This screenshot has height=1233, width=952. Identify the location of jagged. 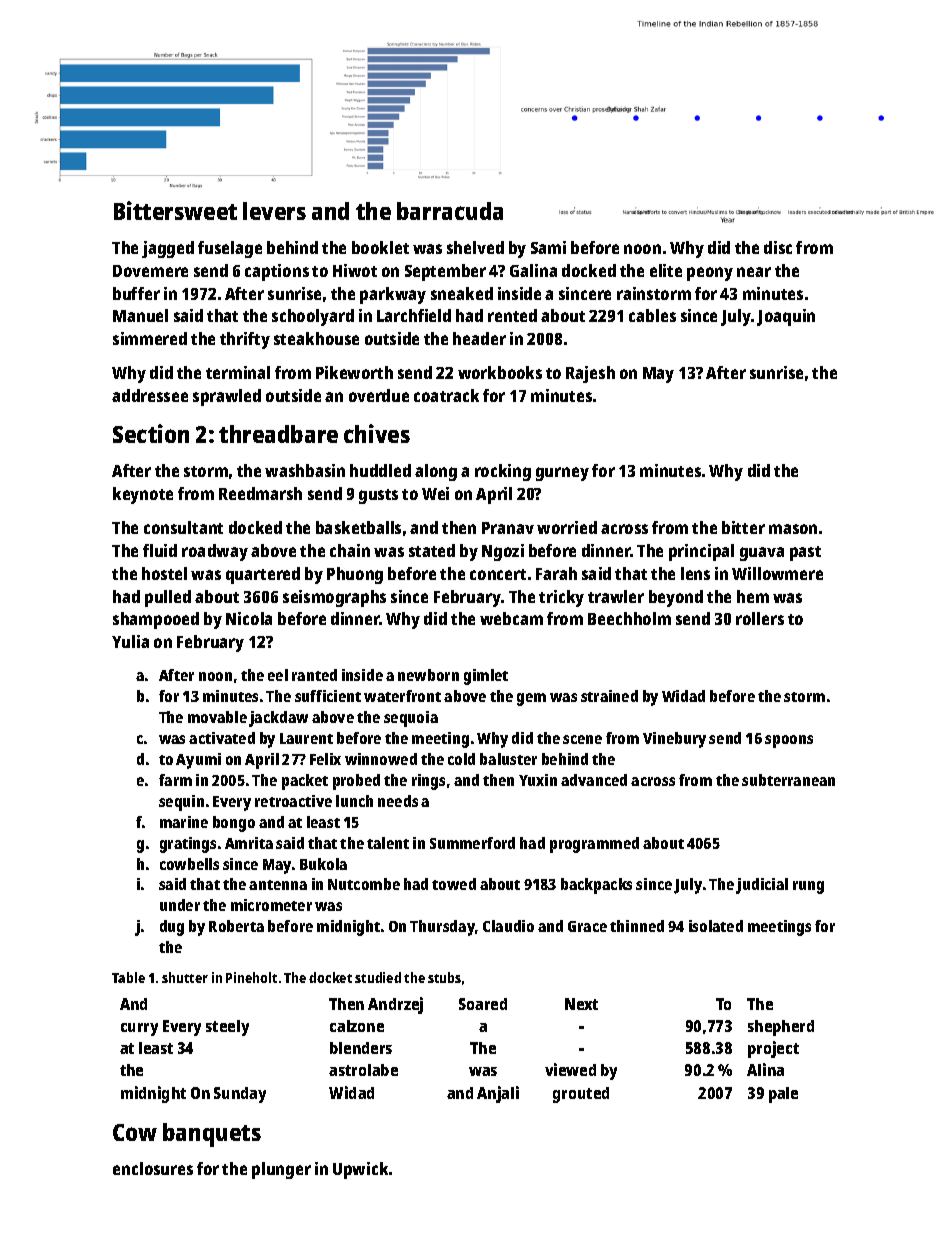
(168, 249).
